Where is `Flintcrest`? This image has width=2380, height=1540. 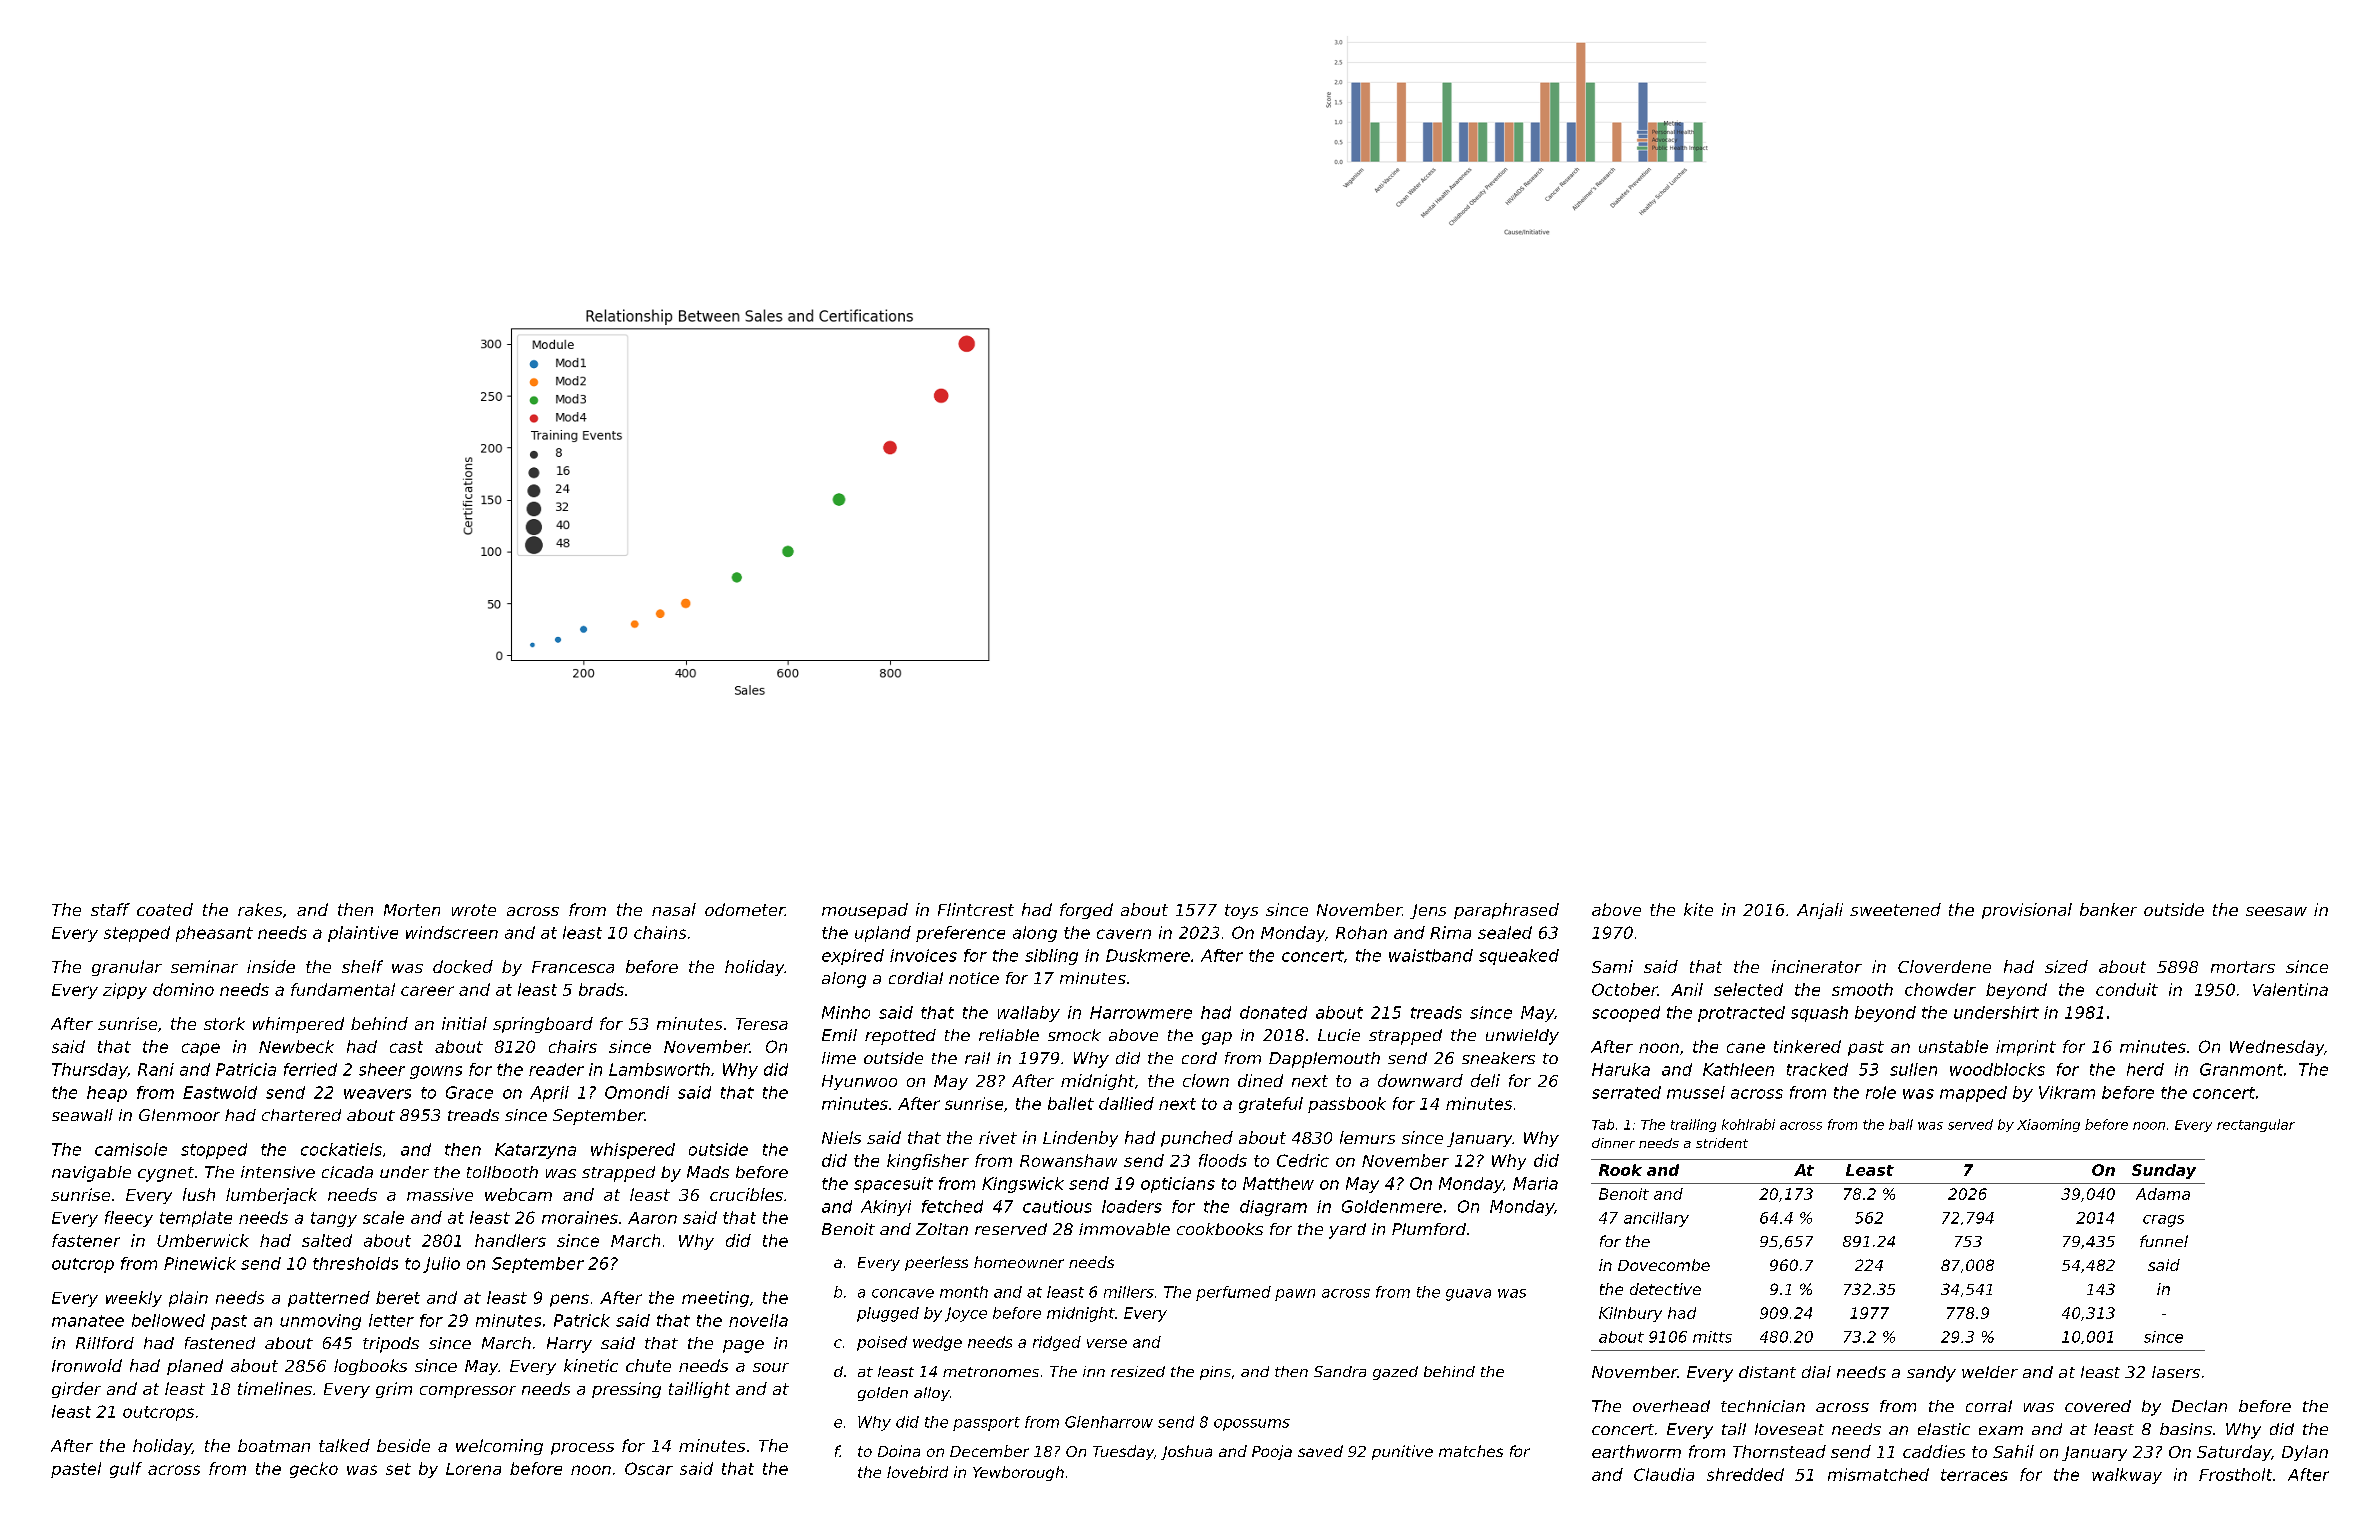
Flintcrest is located at coordinates (976, 909).
